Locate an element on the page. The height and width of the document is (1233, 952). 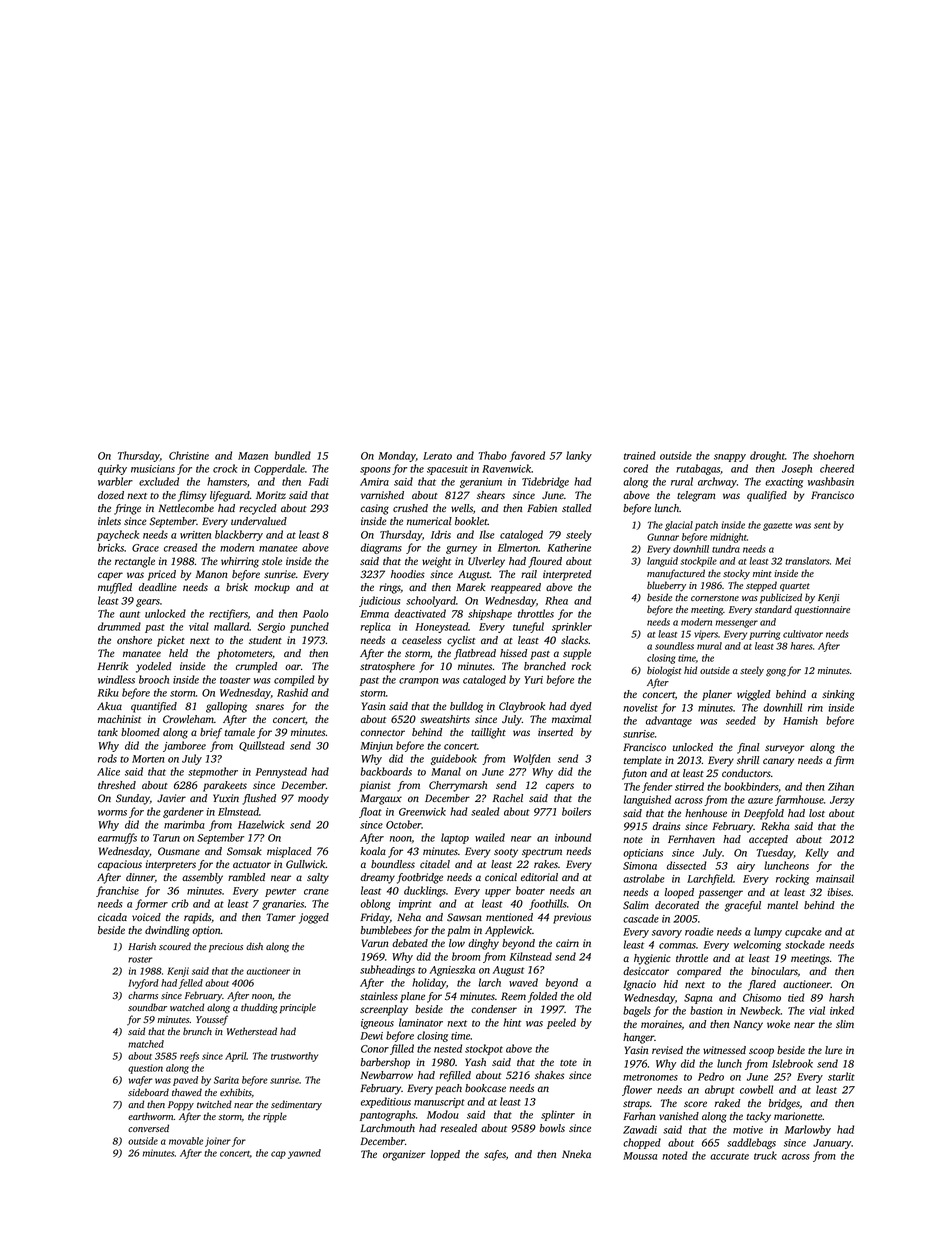
felled is located at coordinates (191, 984).
